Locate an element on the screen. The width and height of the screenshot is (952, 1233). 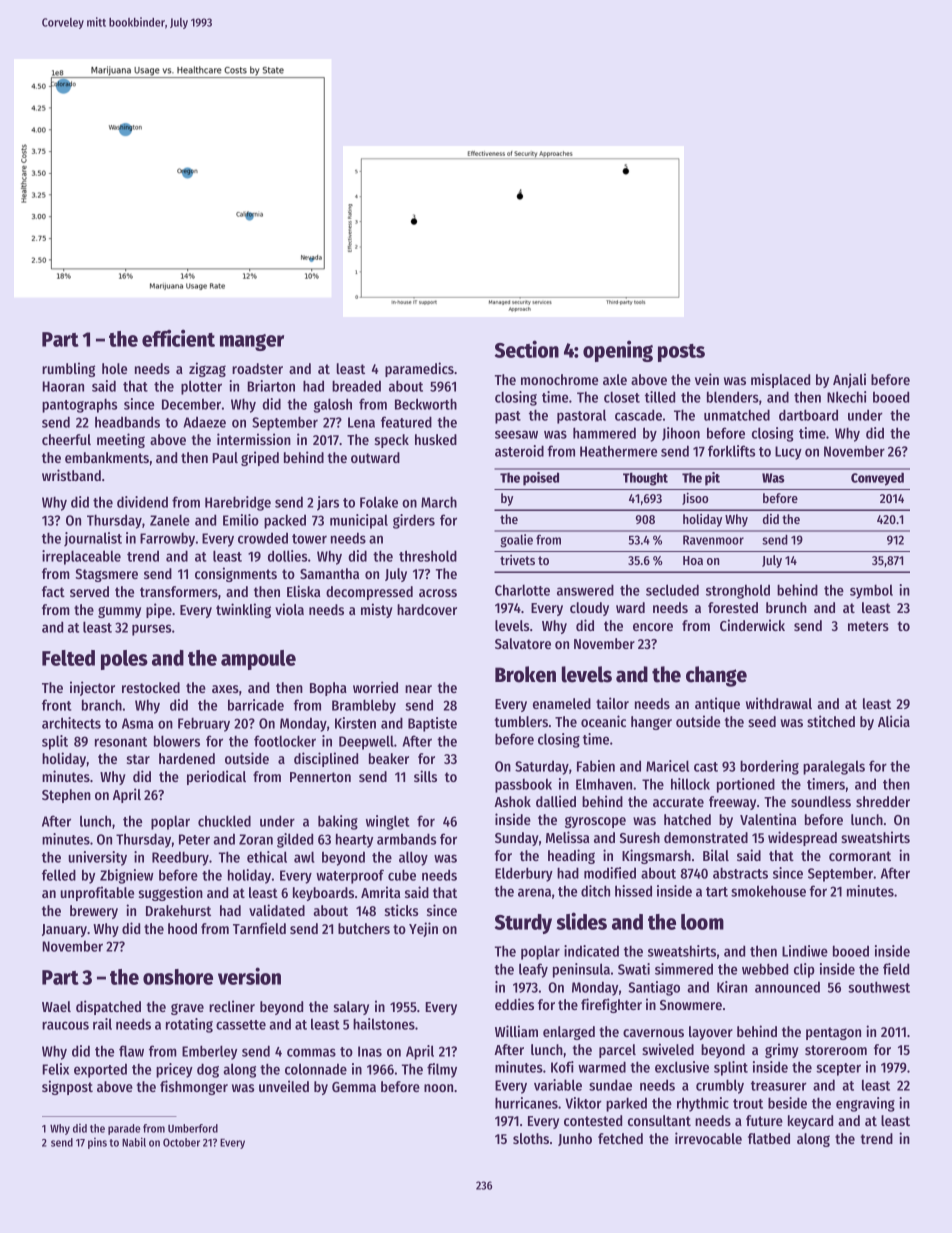
journalist is located at coordinates (93, 539).
